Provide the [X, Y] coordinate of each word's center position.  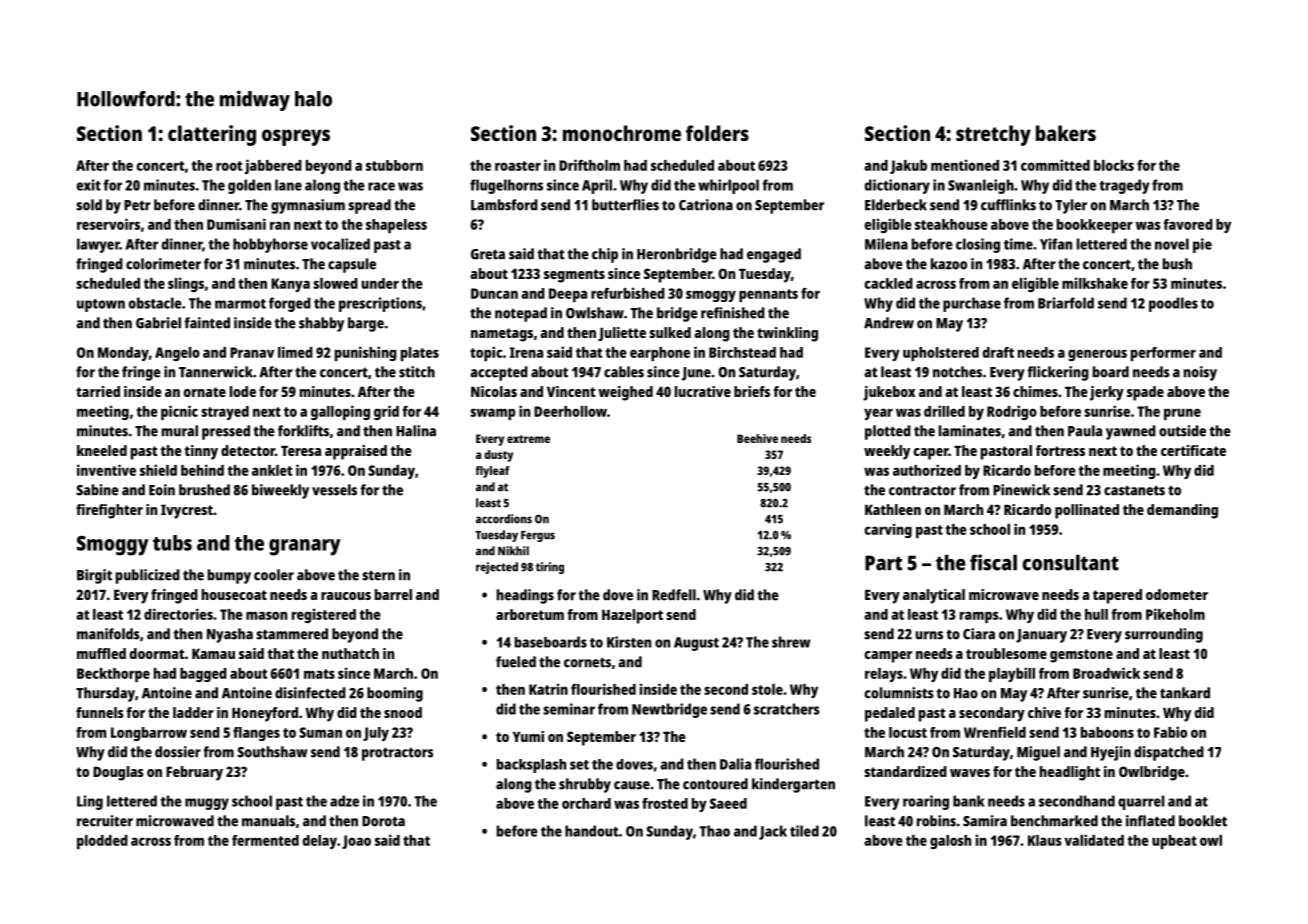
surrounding [1164, 635]
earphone [660, 354]
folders [717, 133]
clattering [212, 135]
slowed [335, 283]
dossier [178, 752]
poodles [1173, 304]
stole [767, 689]
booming [395, 694]
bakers [1066, 133]
